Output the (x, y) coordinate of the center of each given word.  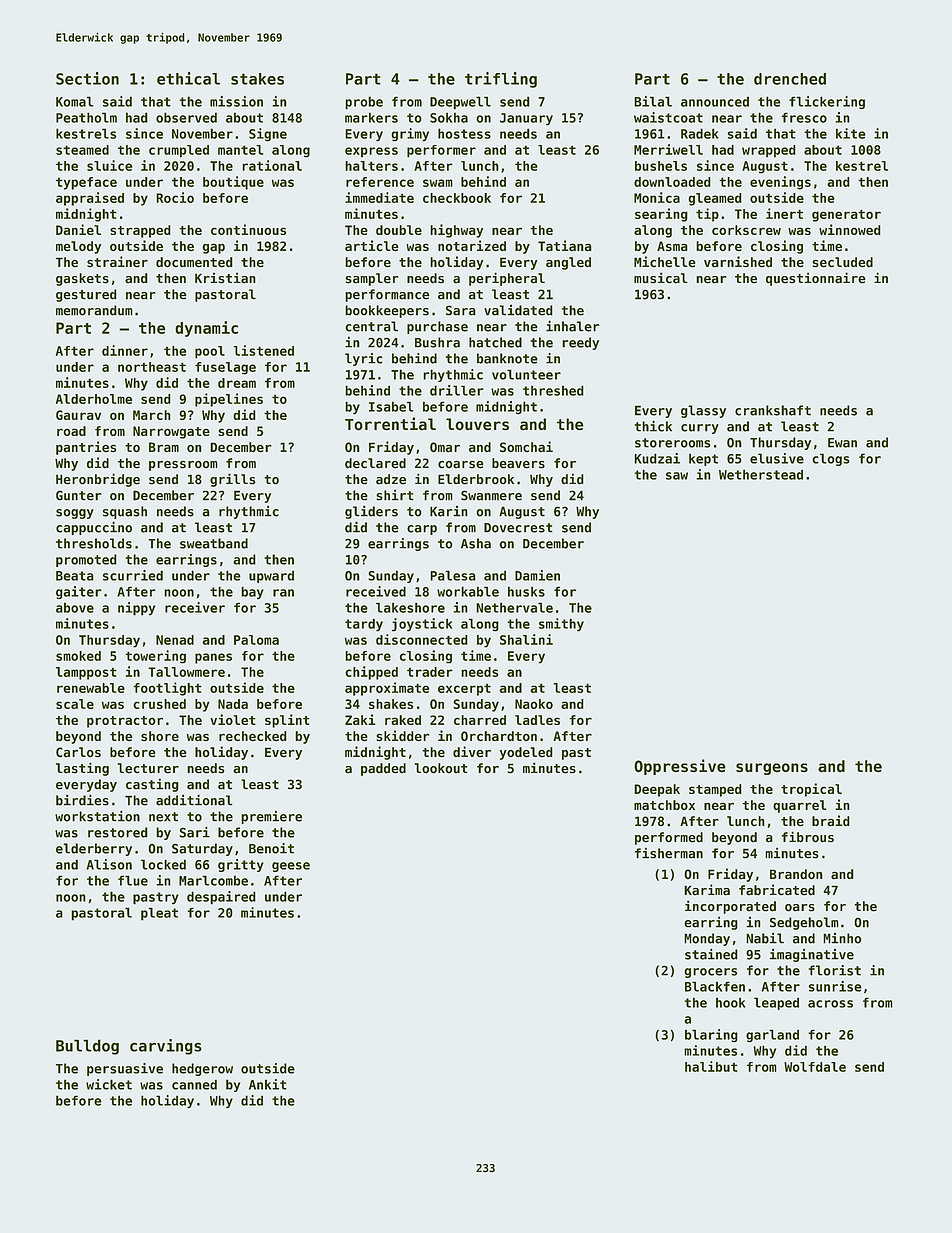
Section (87, 78)
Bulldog (87, 1047)
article (371, 245)
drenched (790, 79)
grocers (710, 973)
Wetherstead (761, 474)
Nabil (765, 938)
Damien (537, 575)
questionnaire (816, 279)
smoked (78, 656)
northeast (152, 367)
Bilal (653, 101)
